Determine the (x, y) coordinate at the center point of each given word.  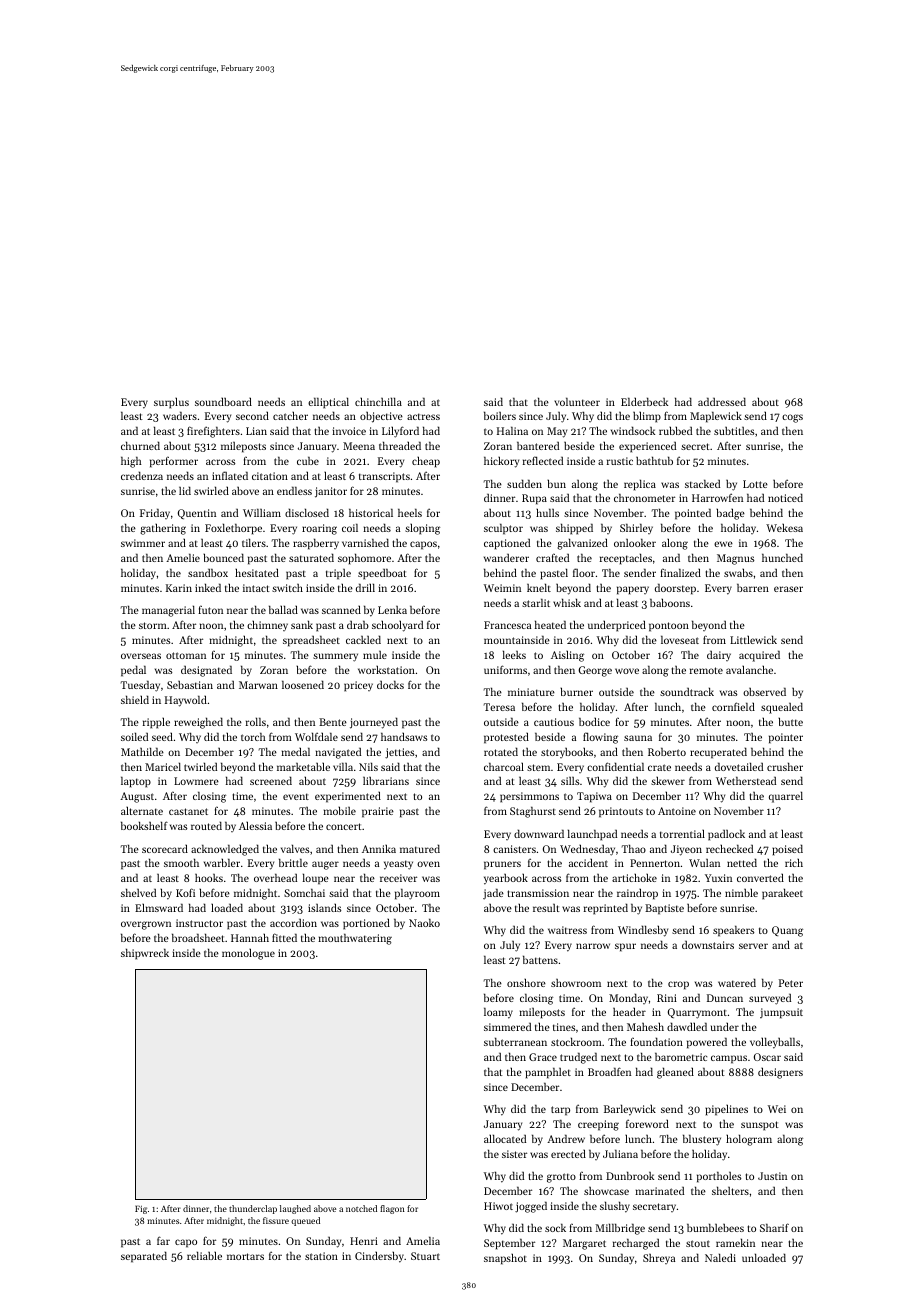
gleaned (675, 1073)
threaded (400, 445)
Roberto (667, 752)
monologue (248, 954)
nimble (741, 892)
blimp (647, 417)
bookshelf (144, 825)
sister (514, 1154)
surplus (171, 403)
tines (564, 1027)
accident (588, 862)
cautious (554, 722)
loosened (303, 684)
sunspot (760, 1126)
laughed (295, 1209)
